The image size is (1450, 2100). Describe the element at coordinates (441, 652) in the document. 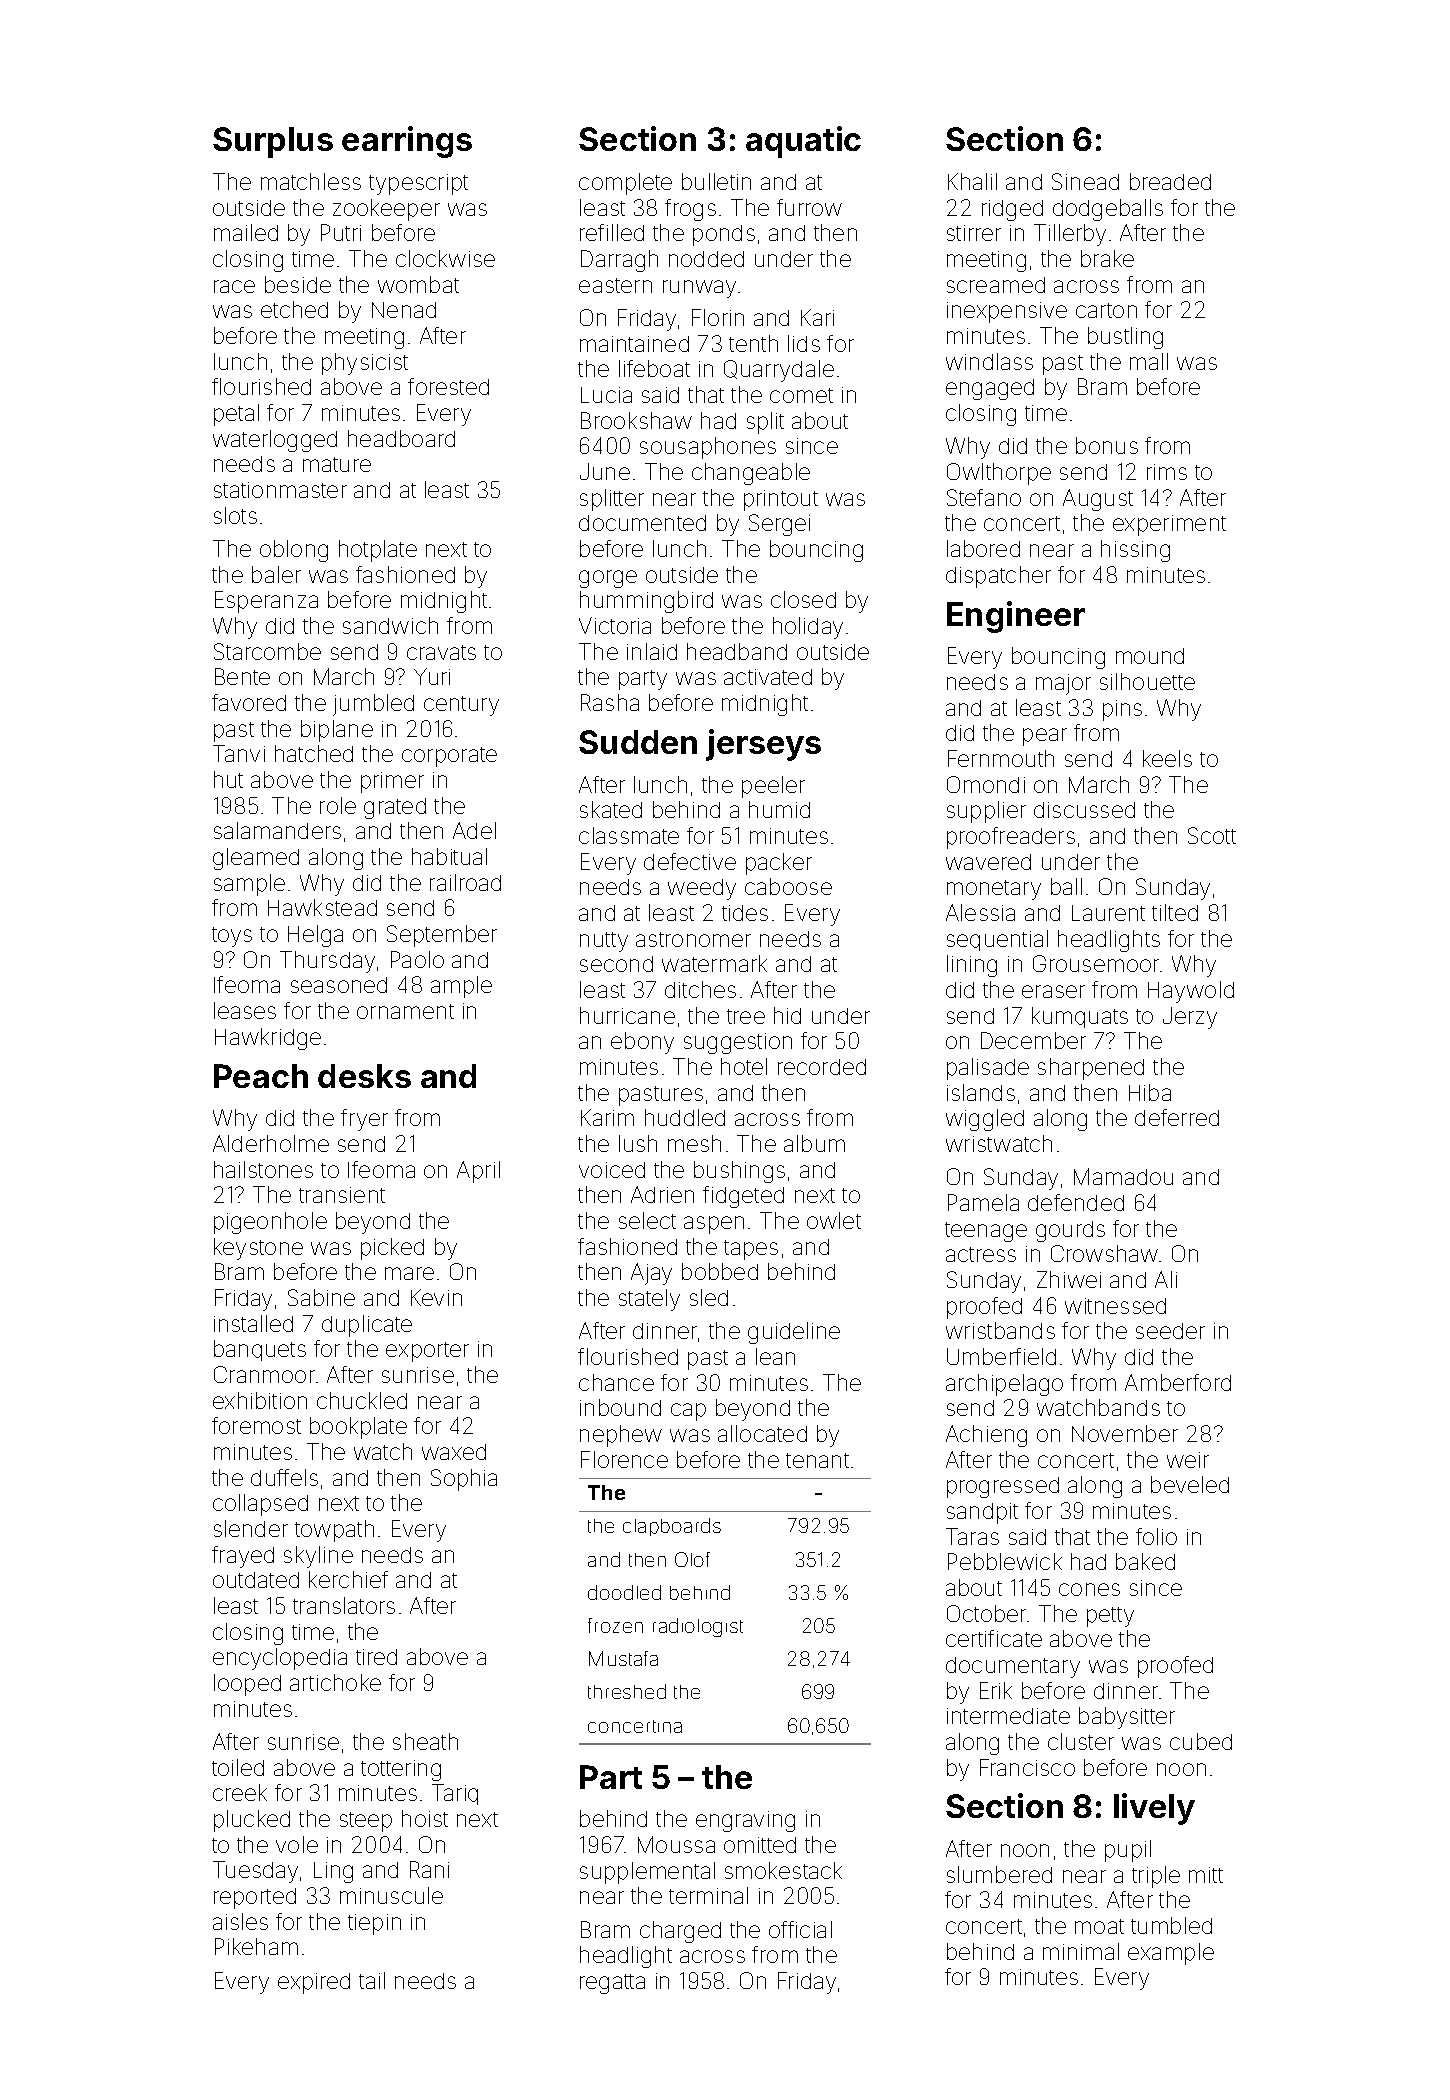

I see `cravats` at that location.
